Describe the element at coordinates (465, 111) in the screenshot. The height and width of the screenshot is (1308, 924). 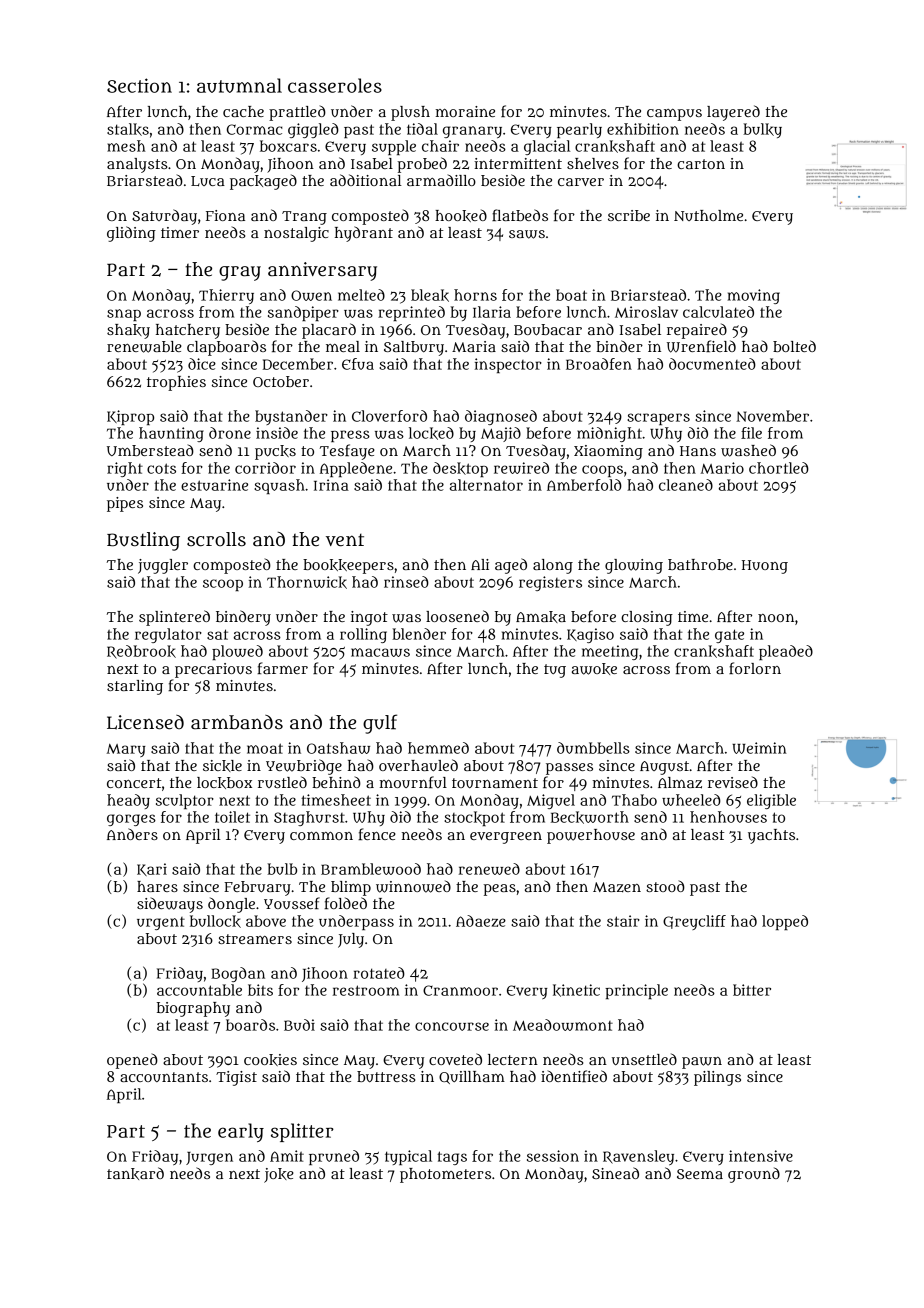
I see `moraine` at that location.
